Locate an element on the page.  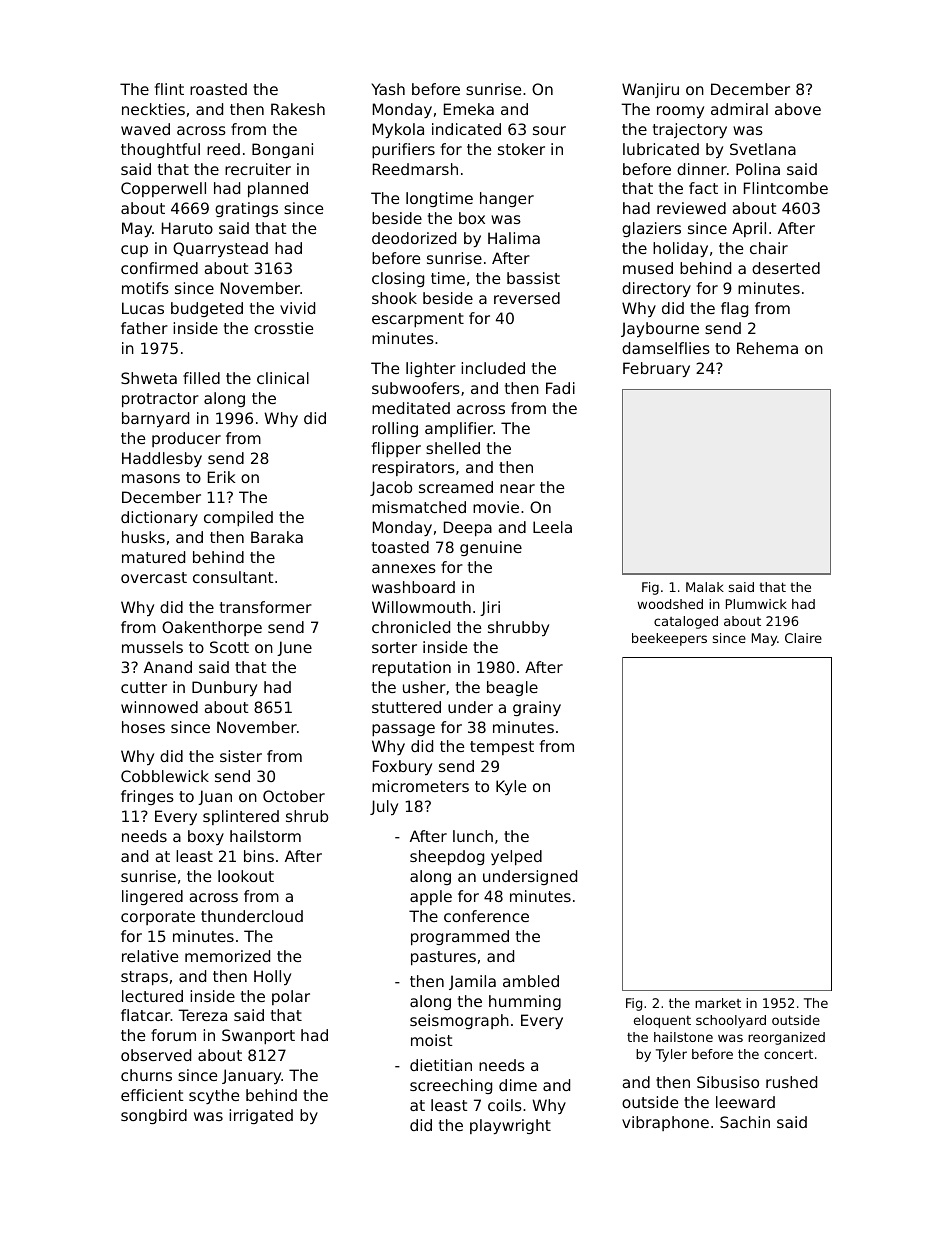
roasted is located at coordinates (218, 89).
